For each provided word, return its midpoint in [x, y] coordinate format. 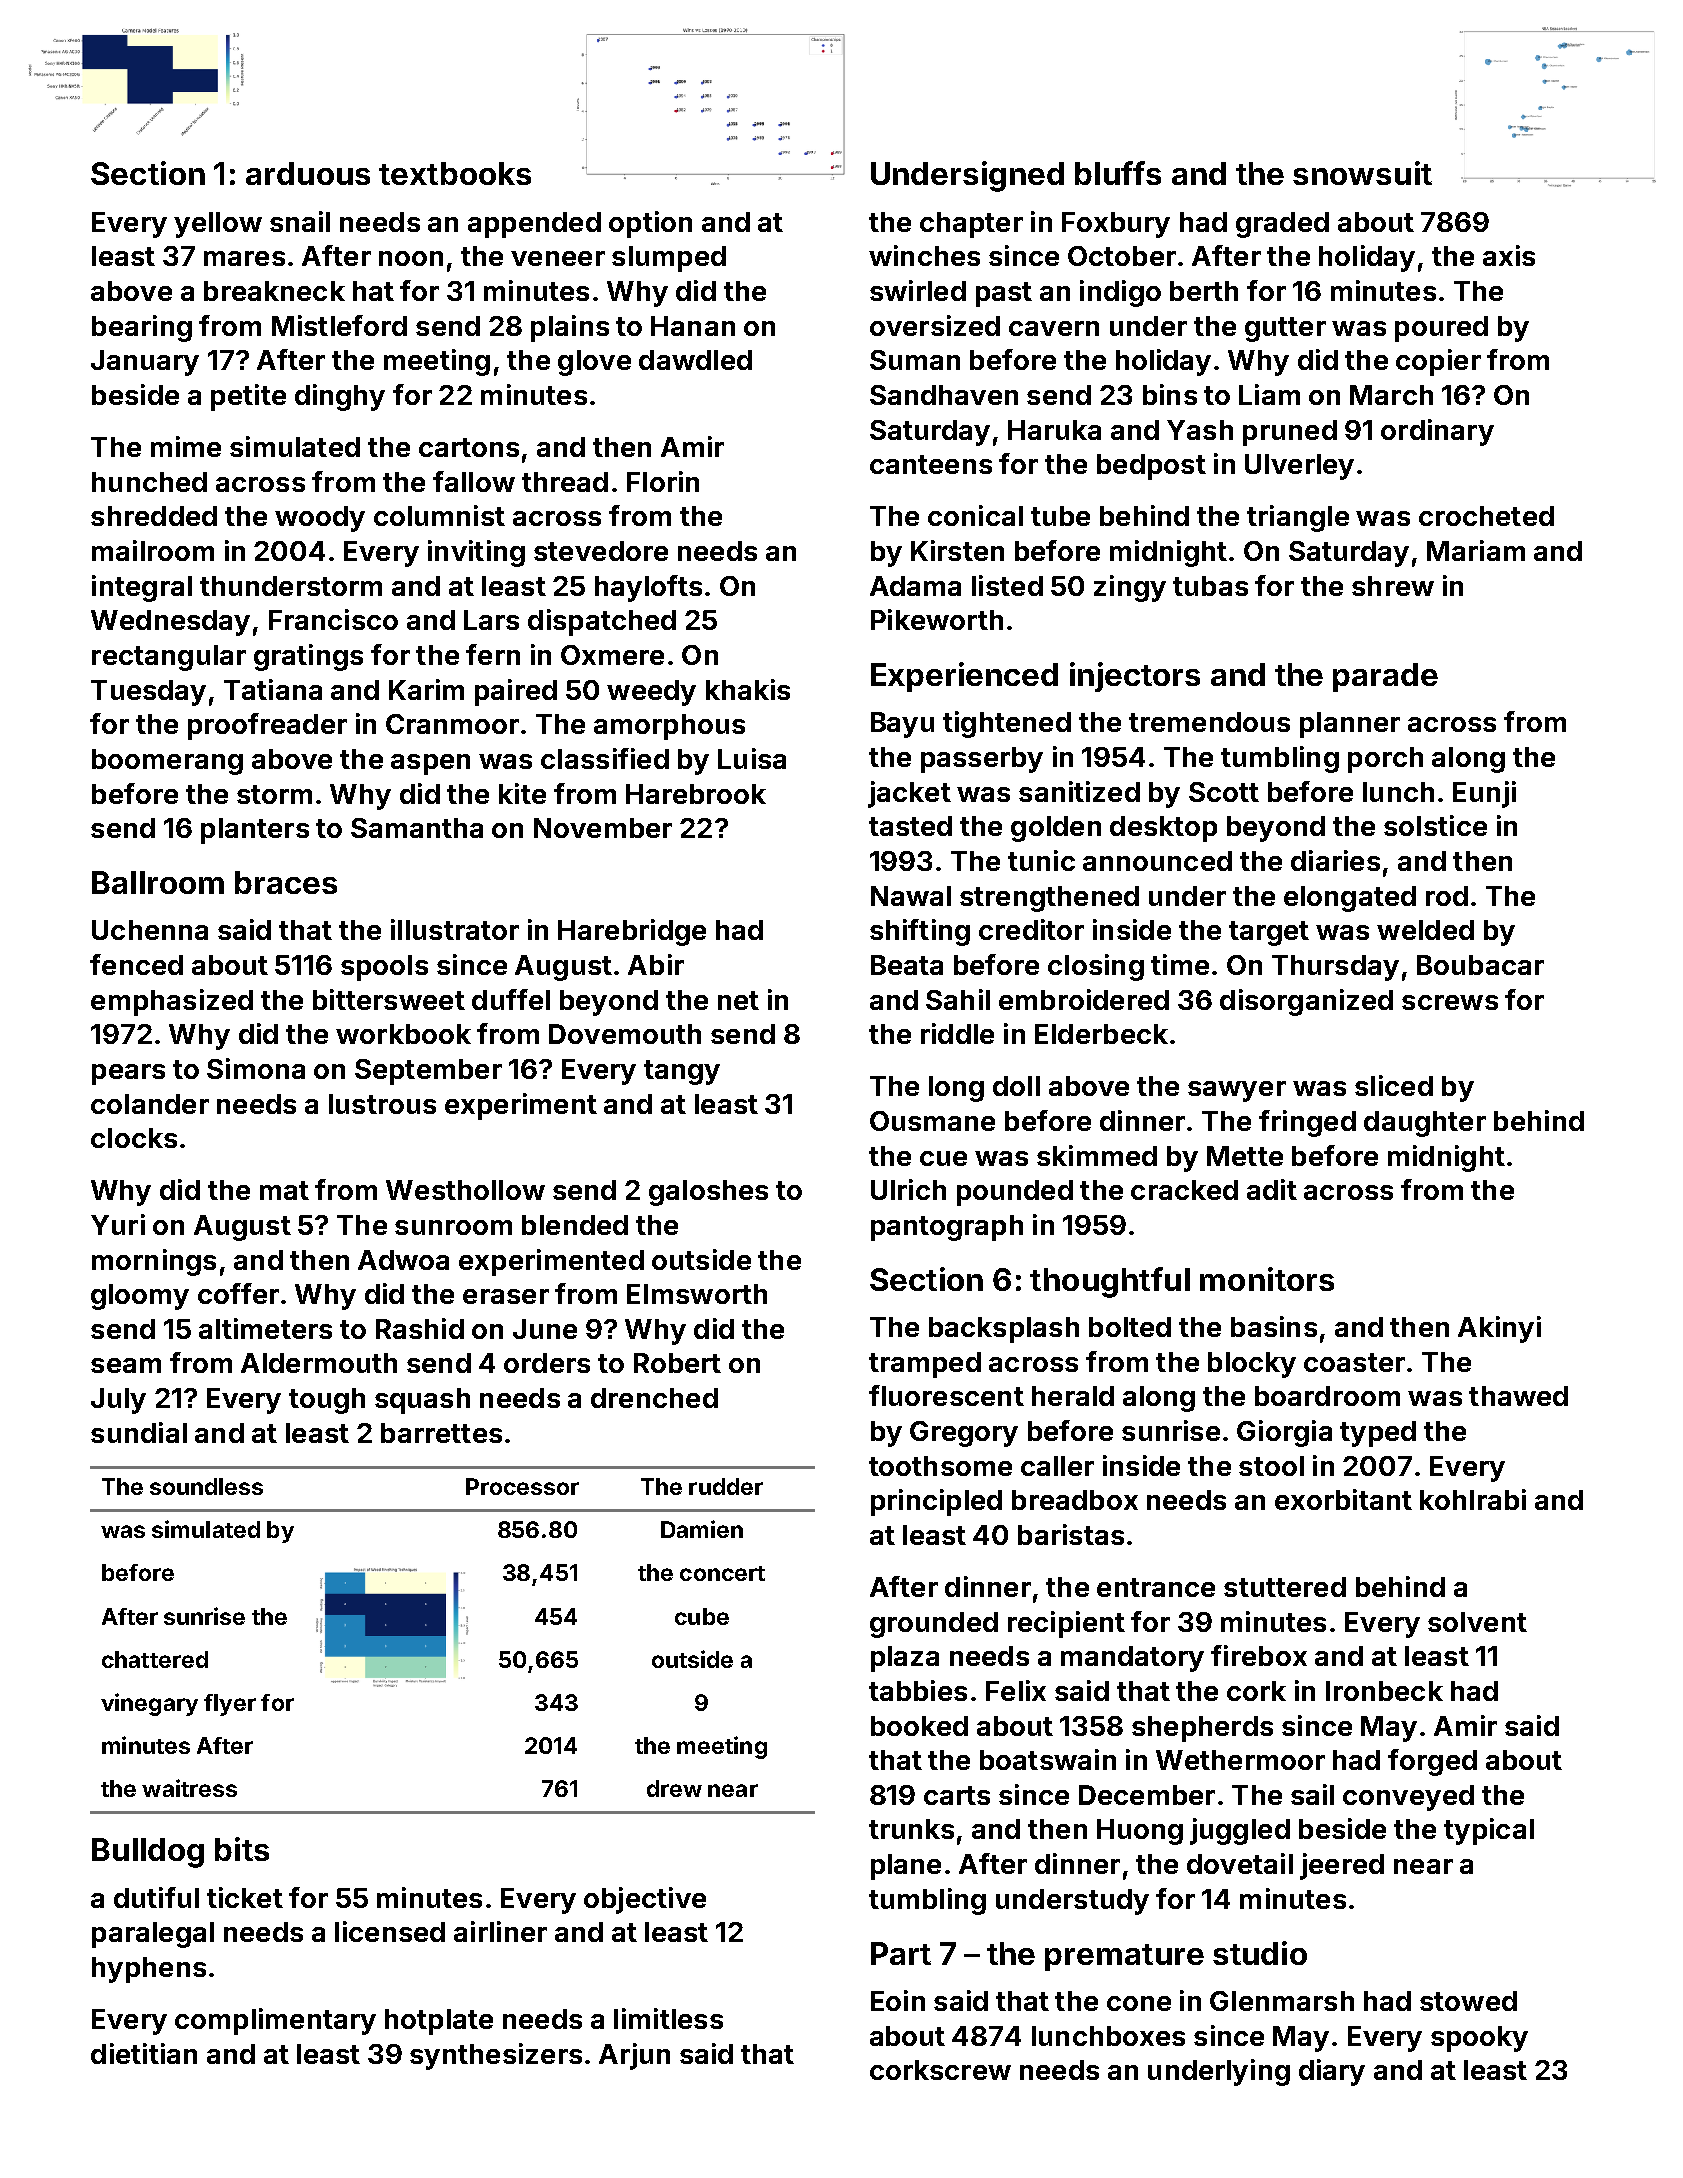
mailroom [153, 550]
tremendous [1209, 722]
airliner [500, 1931]
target [1269, 933]
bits [242, 1849]
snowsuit [1362, 173]
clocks [134, 1138]
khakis [748, 689]
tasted [910, 826]
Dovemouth [625, 1034]
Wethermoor [1240, 1760]
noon [411, 258]
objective [645, 1900]
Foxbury [1116, 225]
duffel [511, 999]
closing [1096, 967]
